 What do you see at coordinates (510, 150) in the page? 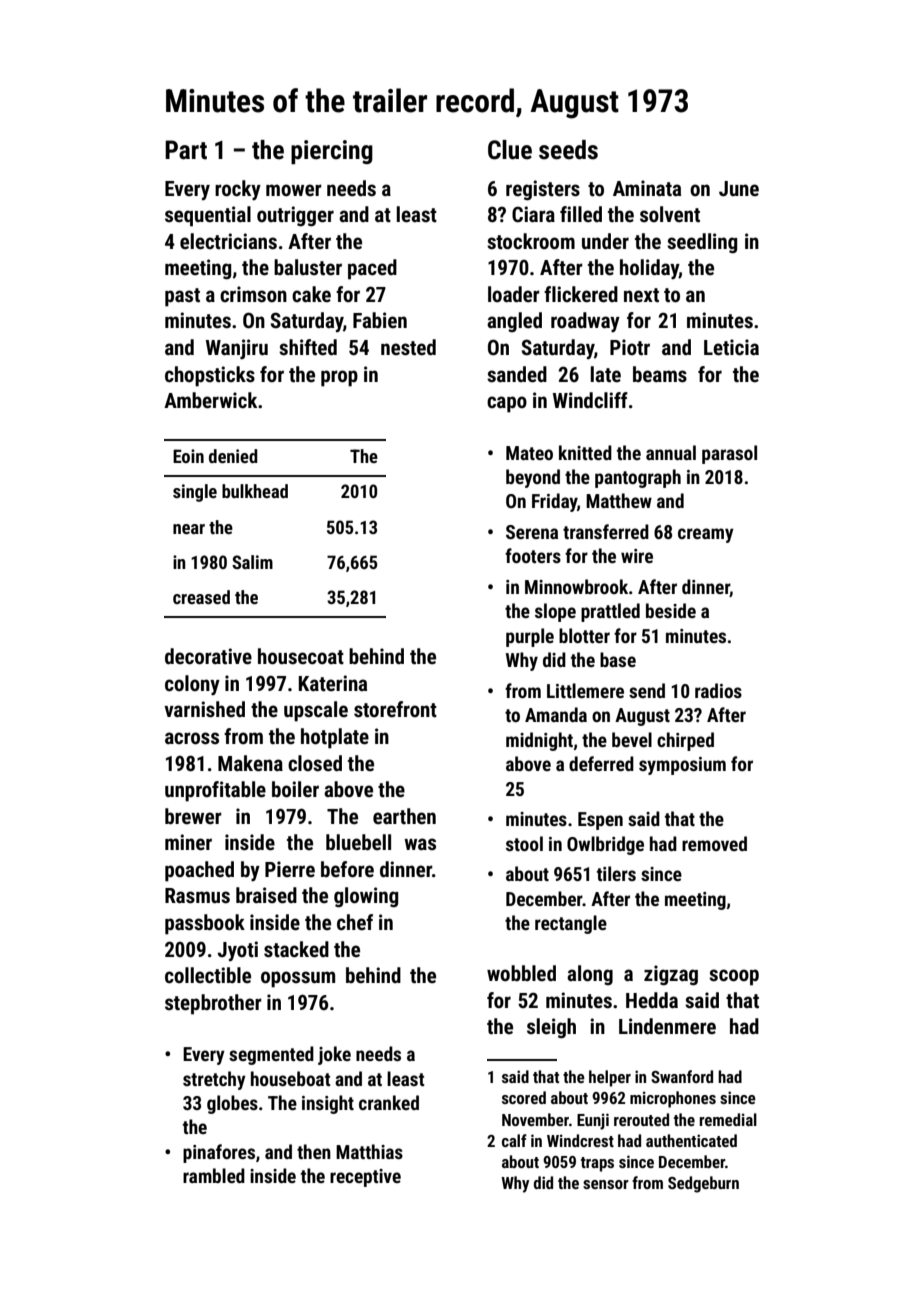
I see `Clue` at bounding box center [510, 150].
